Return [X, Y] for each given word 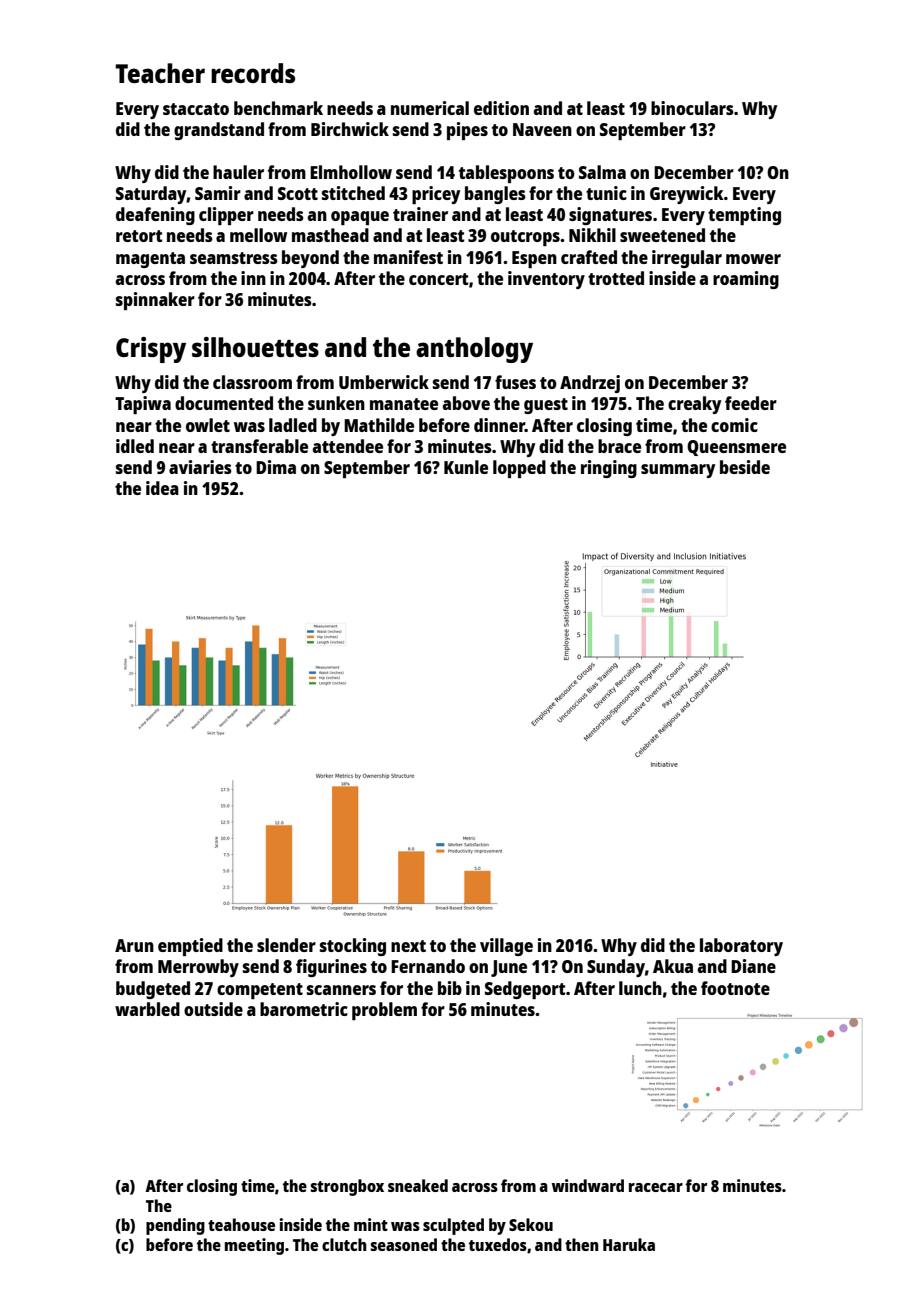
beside [745, 467]
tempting [744, 216]
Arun [134, 945]
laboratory [741, 947]
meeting [254, 1246]
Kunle [466, 467]
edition [501, 108]
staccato [196, 109]
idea [162, 488]
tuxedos [498, 1244]
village [506, 947]
